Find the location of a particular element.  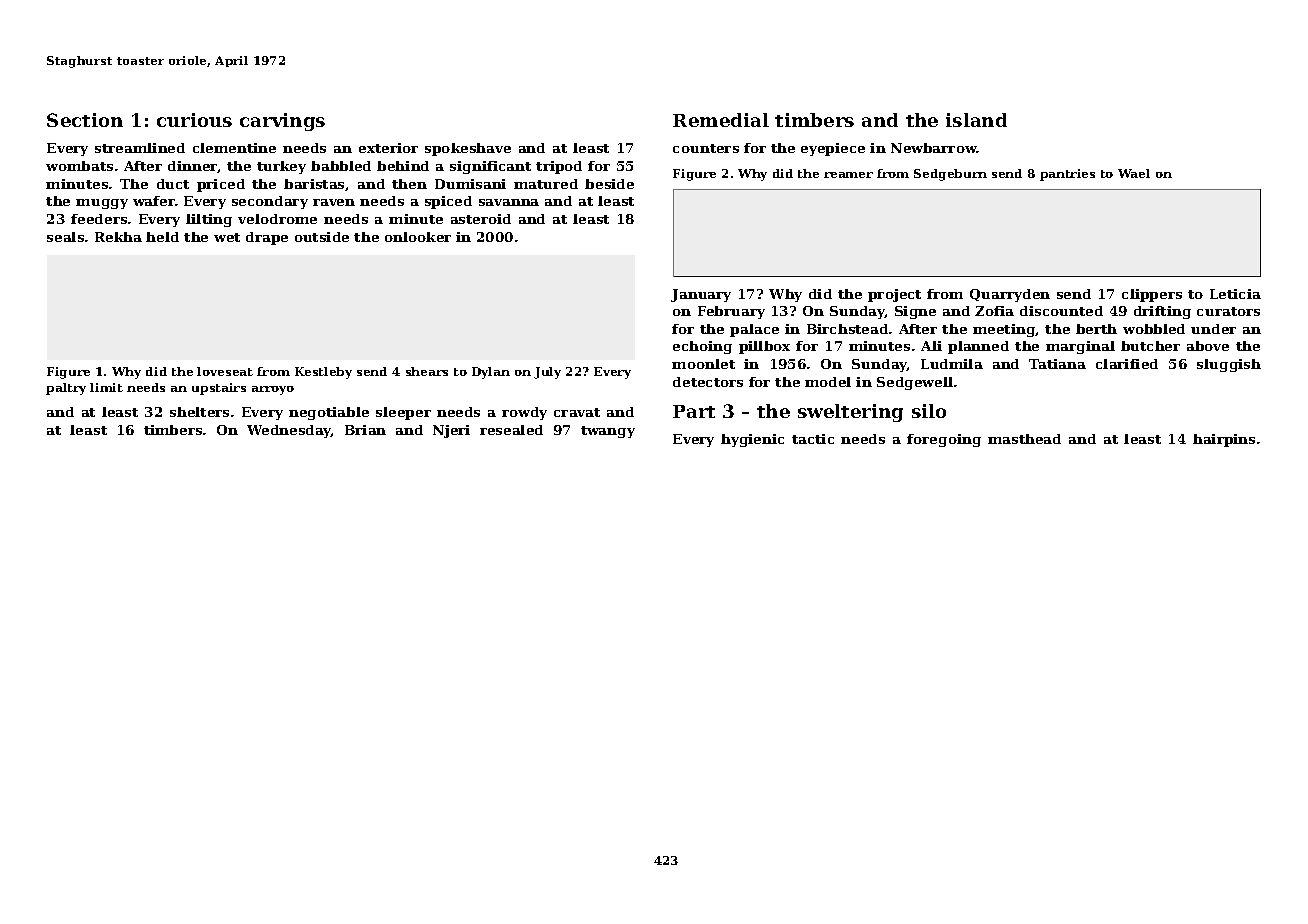

Signe is located at coordinates (915, 312).
